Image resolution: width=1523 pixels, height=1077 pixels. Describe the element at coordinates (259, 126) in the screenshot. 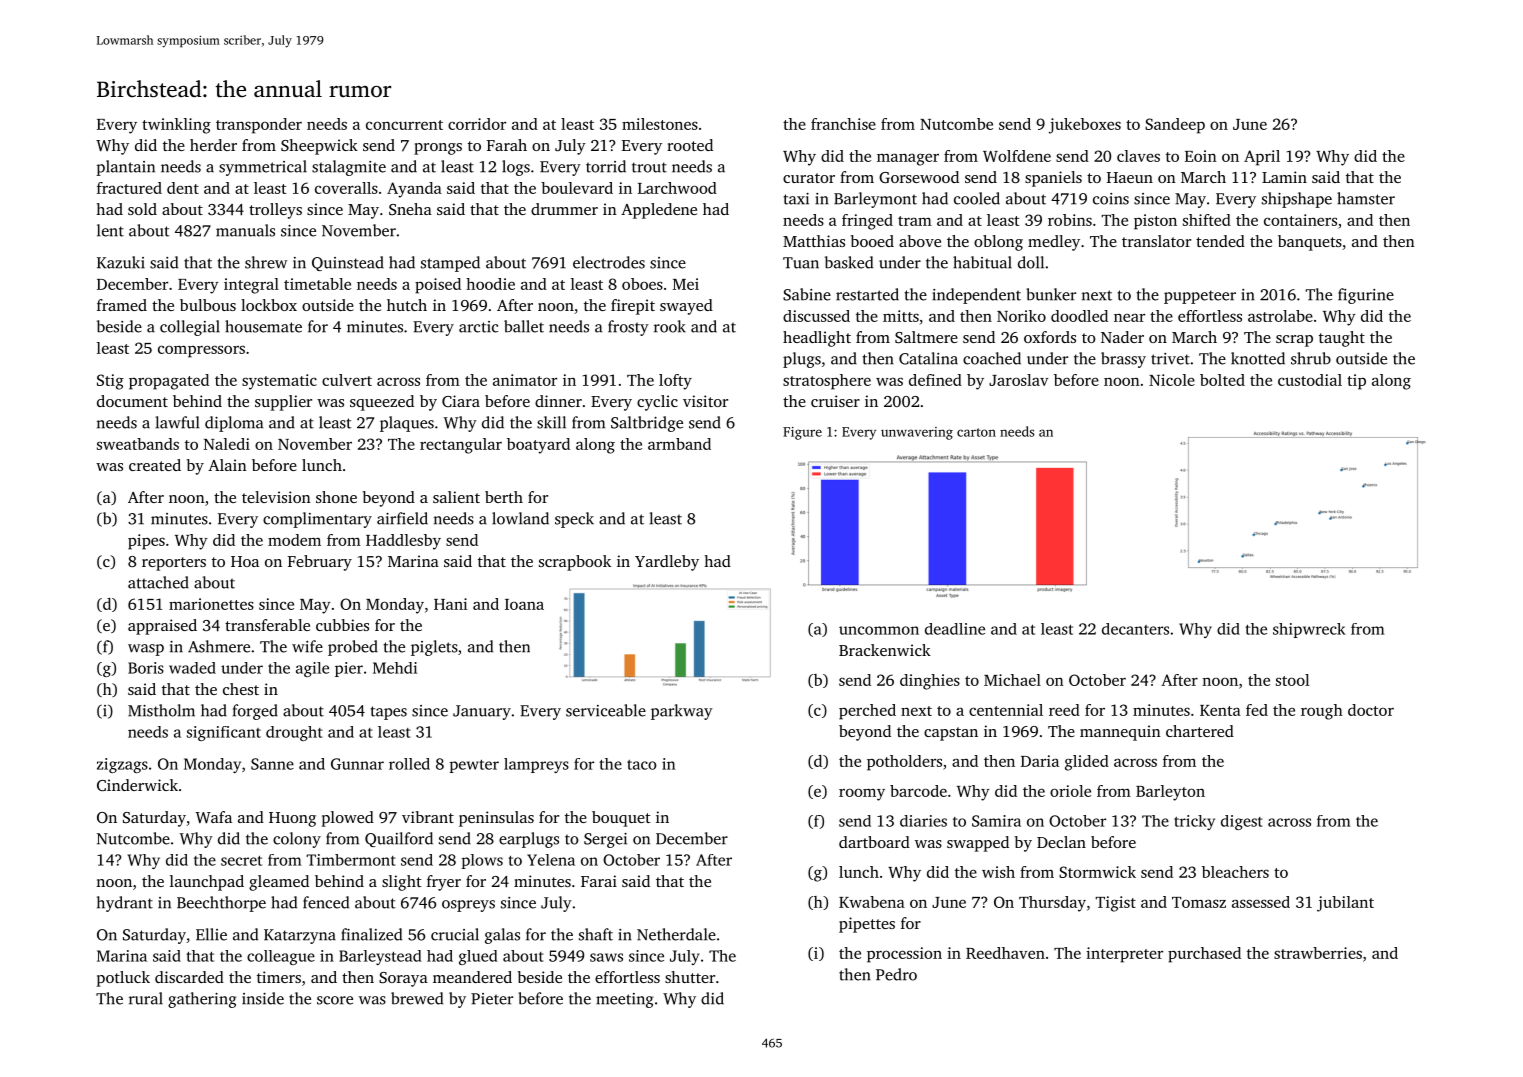

I see `transponder` at that location.
